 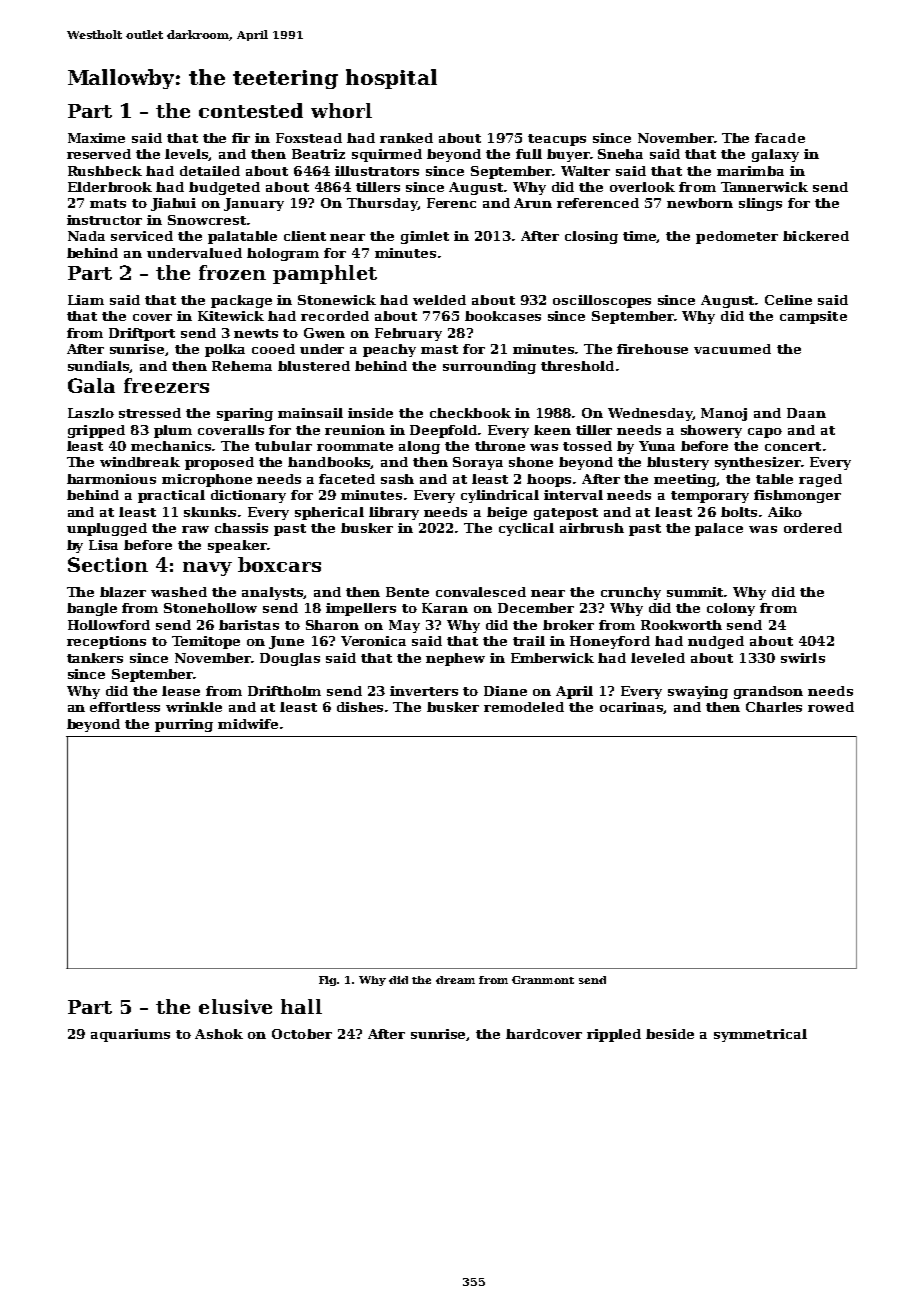 I want to click on newborn, so click(x=700, y=203).
